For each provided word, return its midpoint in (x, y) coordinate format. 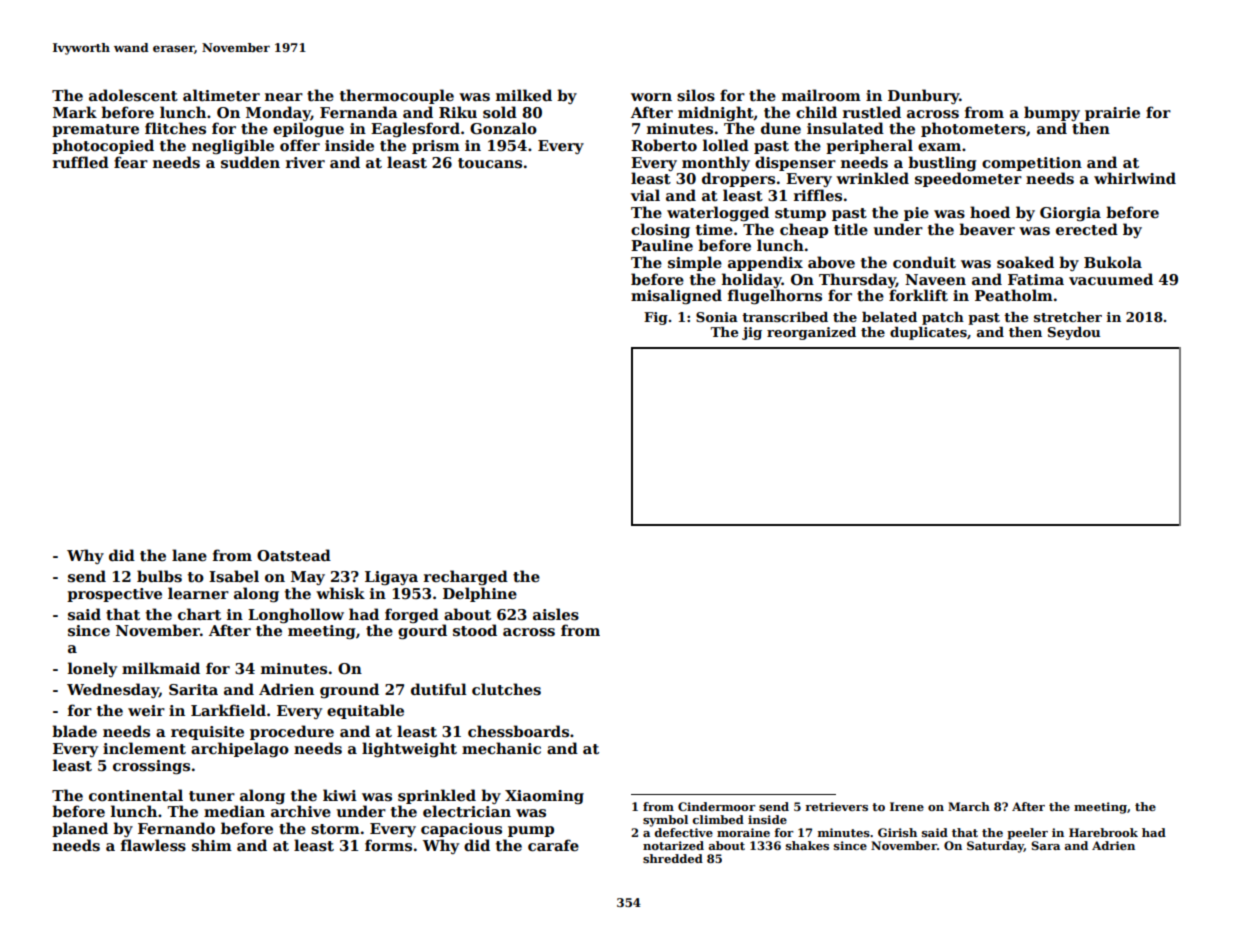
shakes (807, 845)
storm (335, 829)
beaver (987, 229)
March (969, 806)
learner (198, 593)
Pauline (662, 245)
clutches (506, 689)
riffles (818, 195)
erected (1087, 229)
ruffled (81, 162)
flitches (175, 128)
